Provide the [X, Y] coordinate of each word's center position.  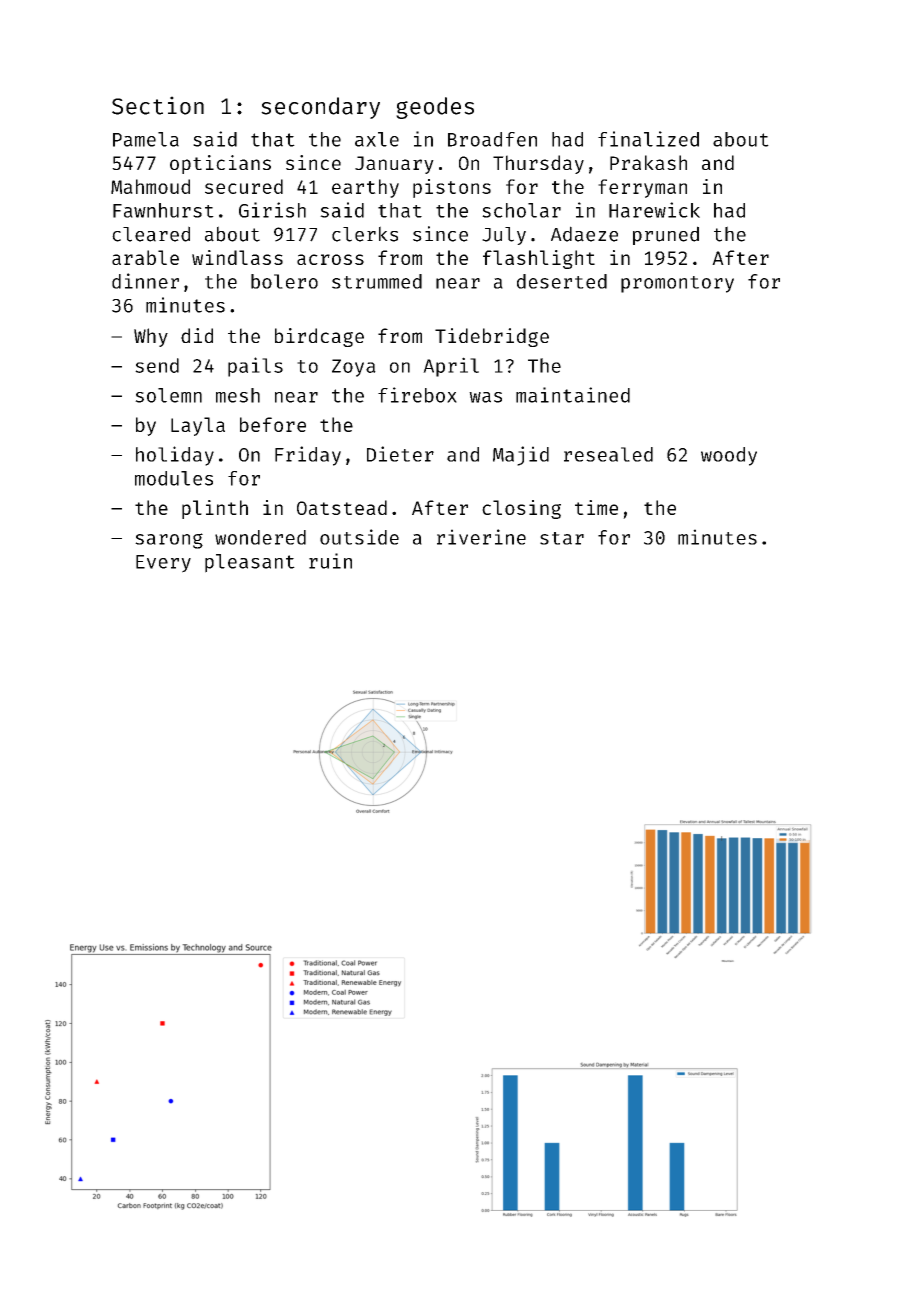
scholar [521, 210]
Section [158, 105]
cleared [151, 234]
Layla [198, 426]
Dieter [400, 454]
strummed [377, 281]
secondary [320, 108]
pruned [666, 235]
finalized [648, 139]
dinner [145, 281]
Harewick [654, 210]
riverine [481, 537]
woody [729, 456]
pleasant [250, 563]
